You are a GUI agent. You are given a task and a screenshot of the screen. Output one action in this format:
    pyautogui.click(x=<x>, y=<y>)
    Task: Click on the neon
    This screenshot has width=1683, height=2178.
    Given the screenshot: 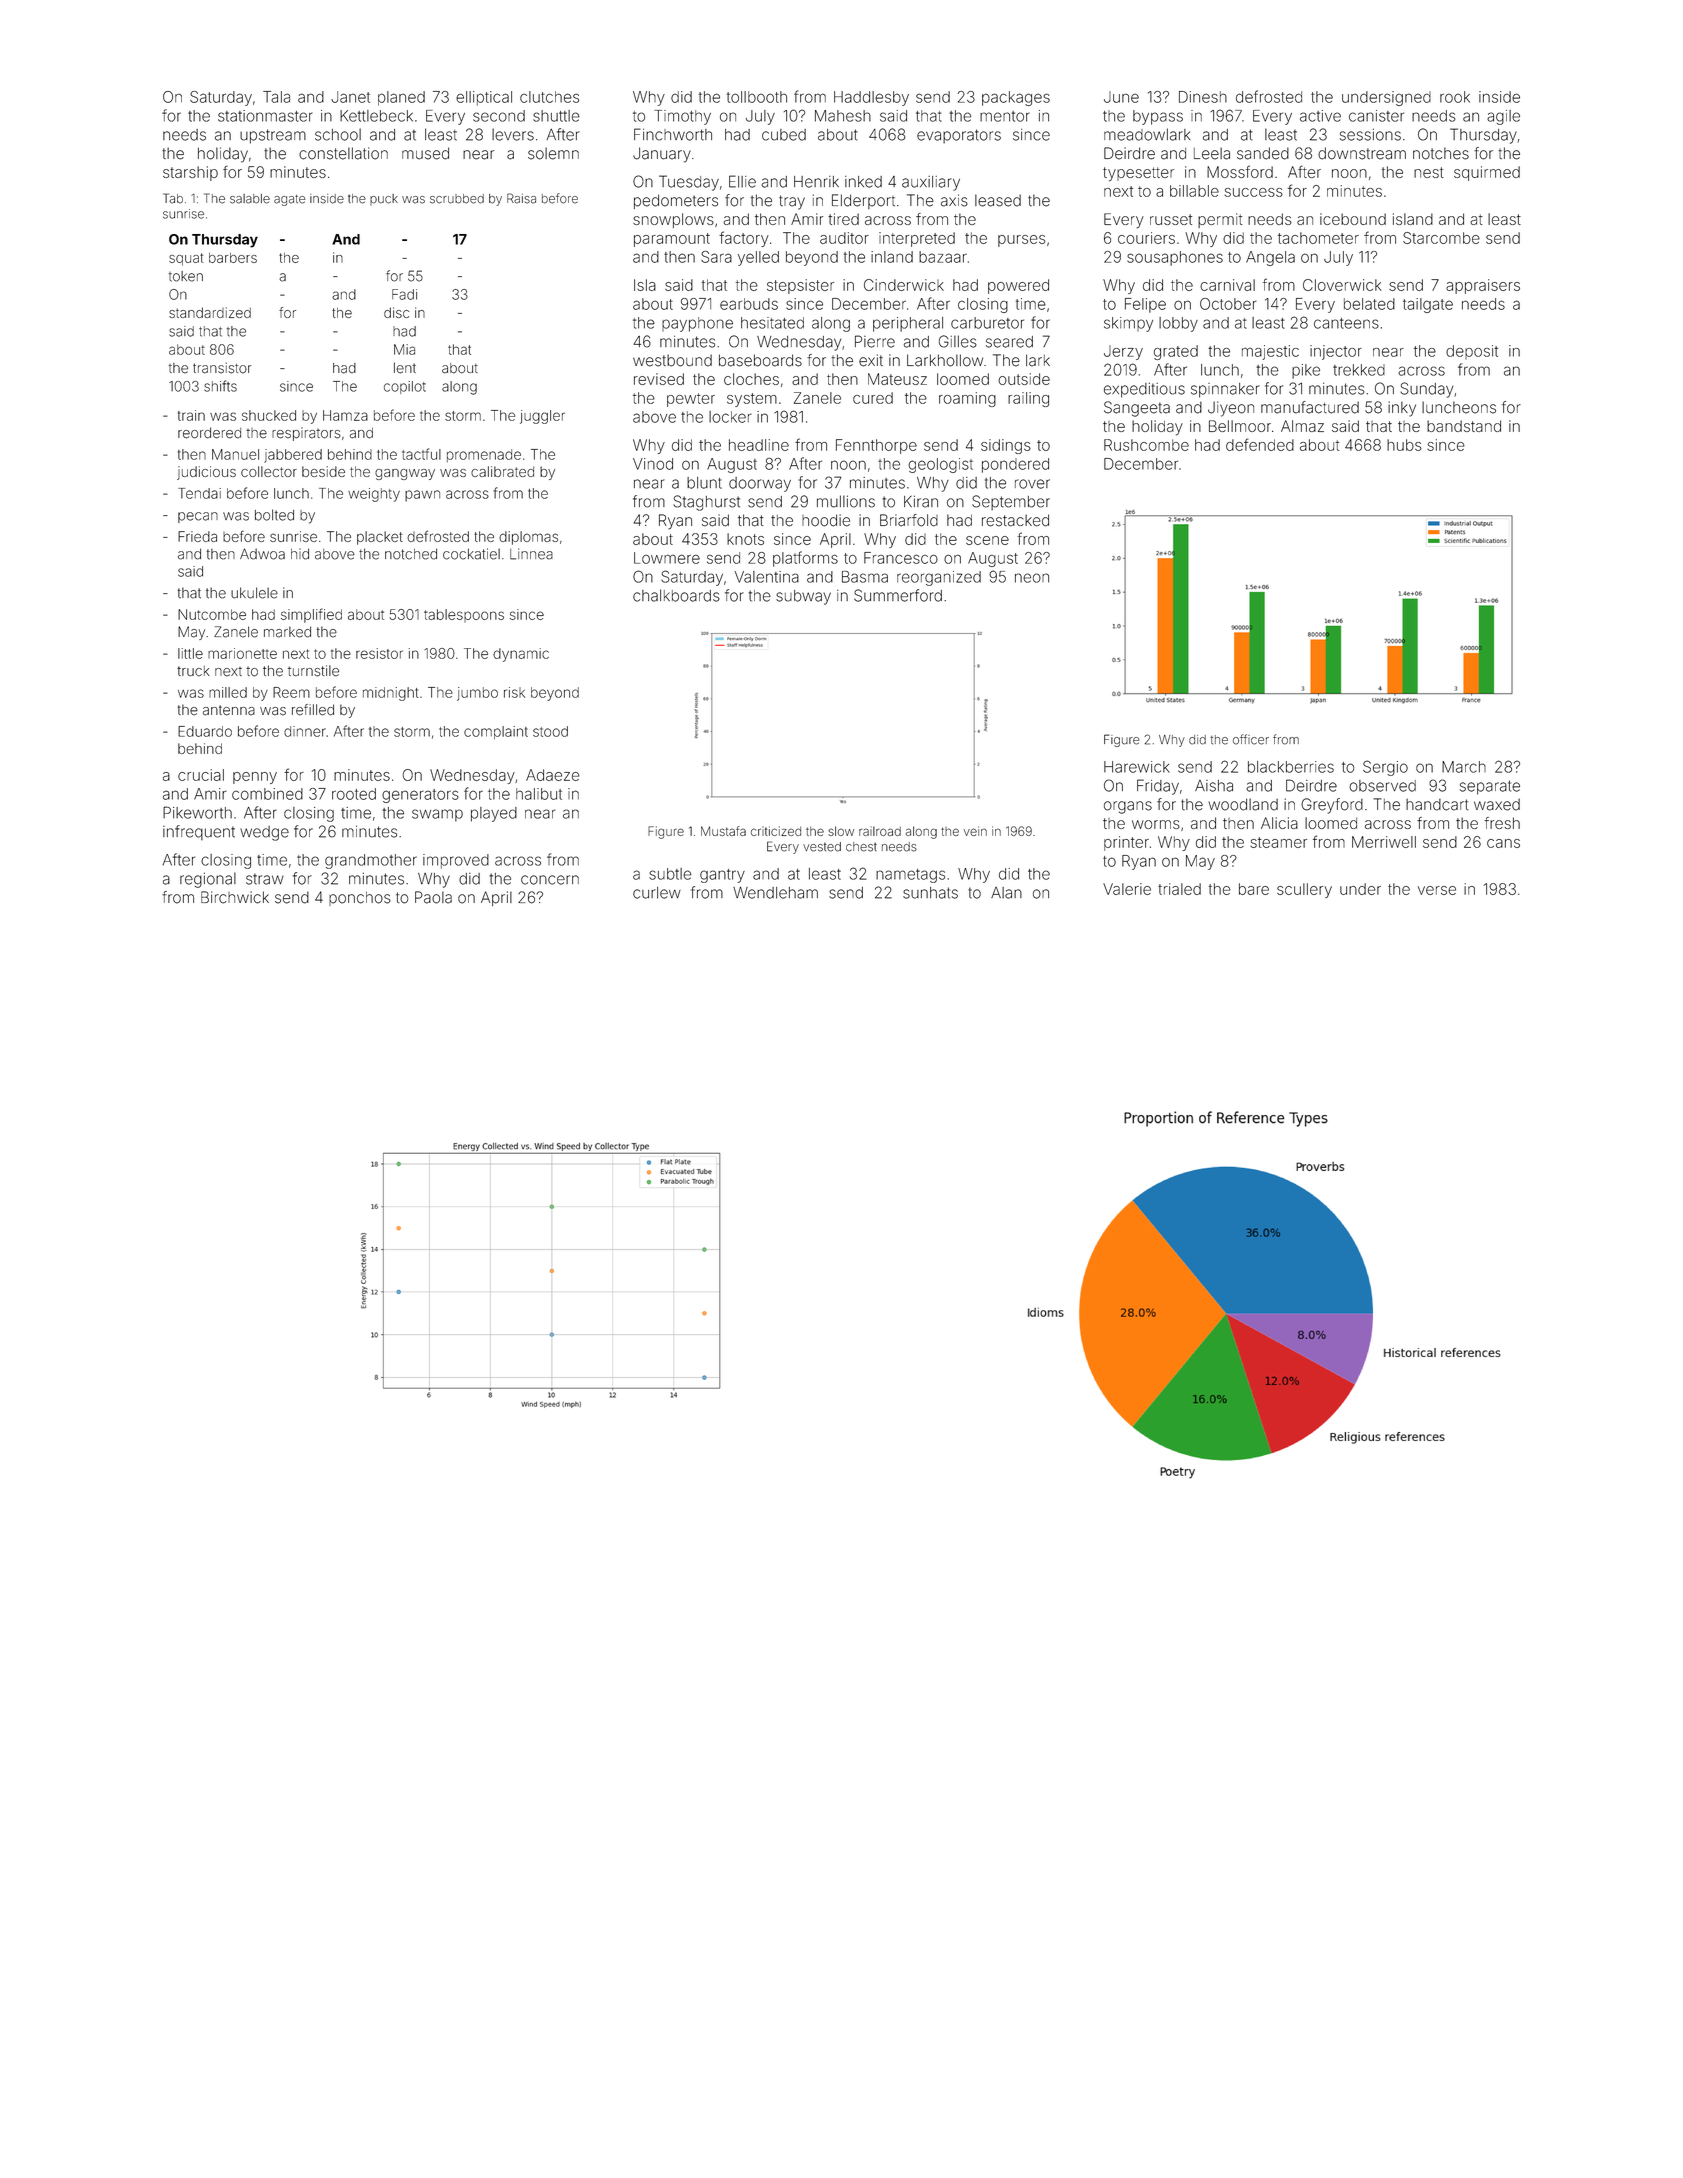 What is the action you would take?
    pyautogui.click(x=1032, y=578)
